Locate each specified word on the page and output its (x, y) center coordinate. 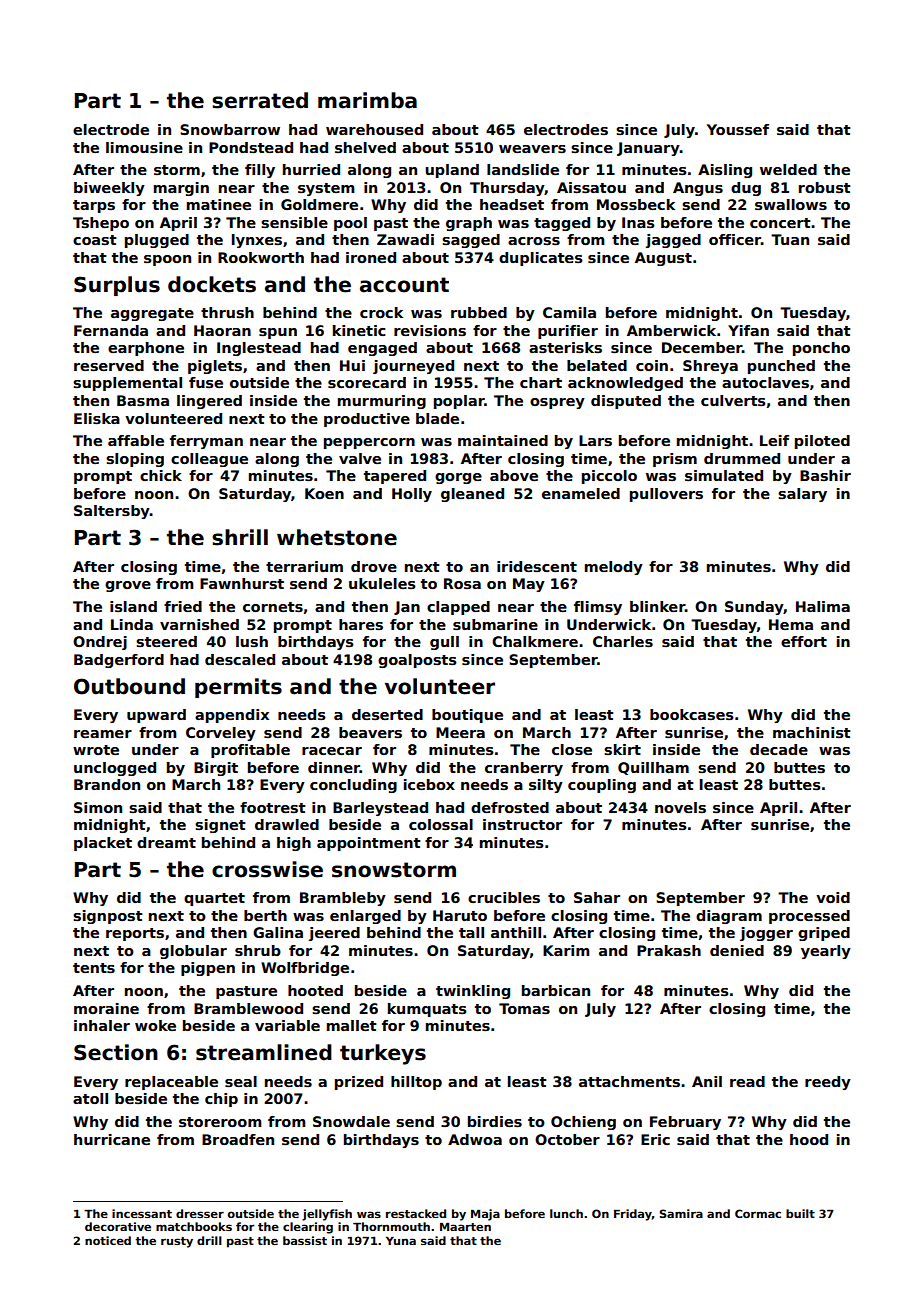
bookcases (692, 714)
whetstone (337, 537)
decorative (118, 1226)
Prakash (669, 950)
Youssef (738, 129)
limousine (144, 147)
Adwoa (475, 1139)
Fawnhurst (242, 583)
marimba (367, 100)
